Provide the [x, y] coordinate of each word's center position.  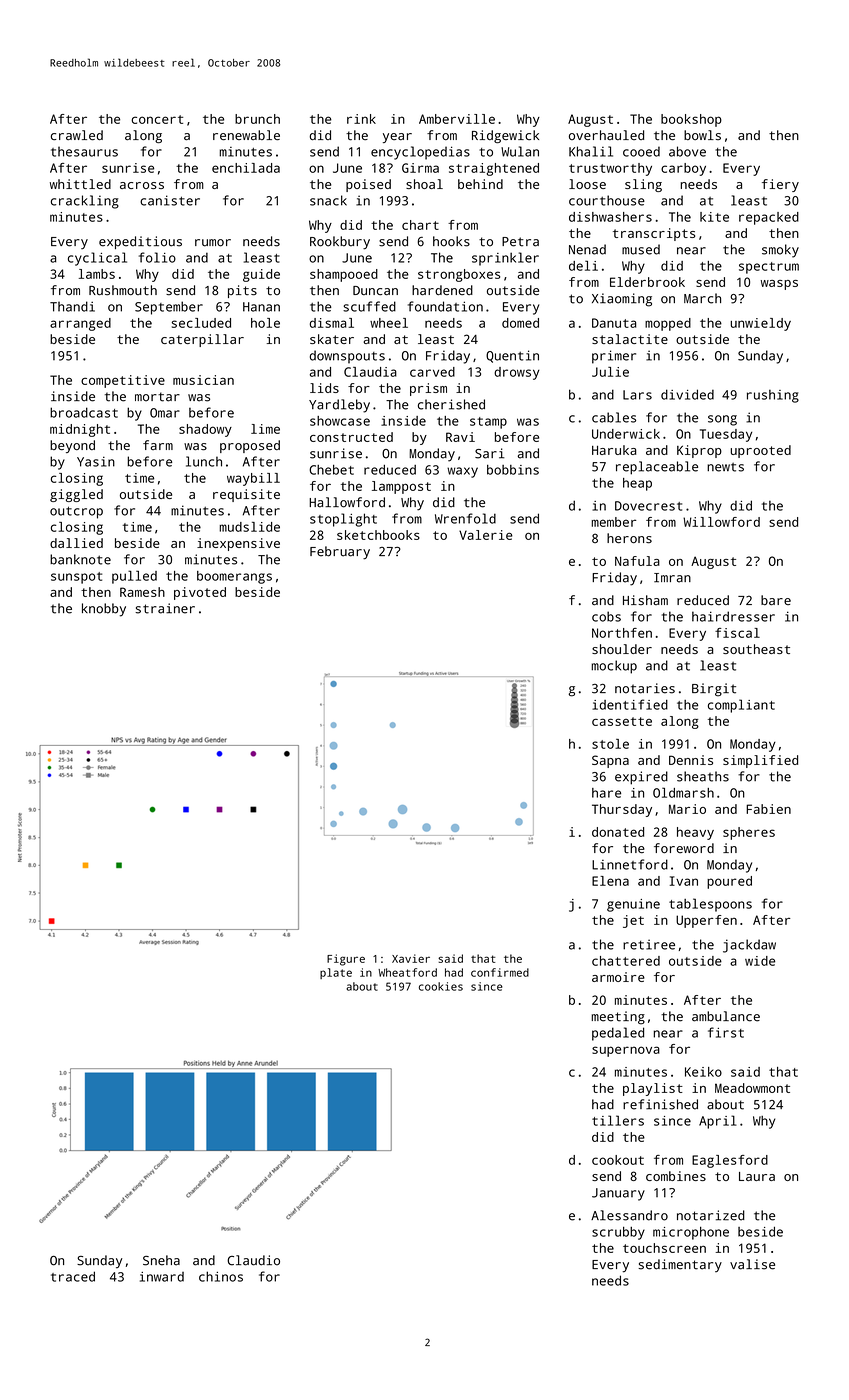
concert [157, 119]
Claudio [253, 1260]
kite [714, 217]
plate [336, 973]
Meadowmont [752, 1088]
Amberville [457, 119]
